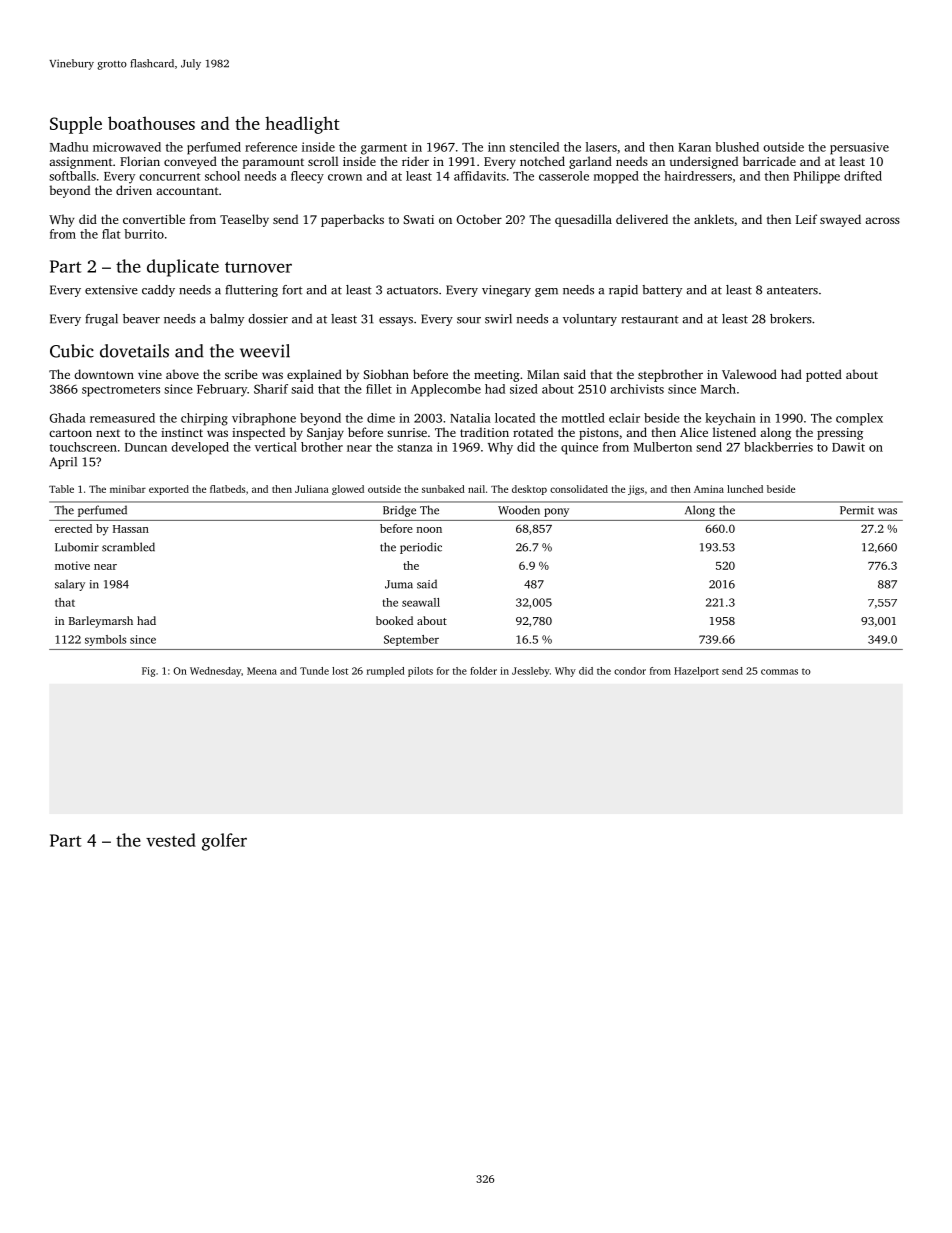 This screenshot has height=1233, width=952. I want to click on Duncan, so click(146, 447).
